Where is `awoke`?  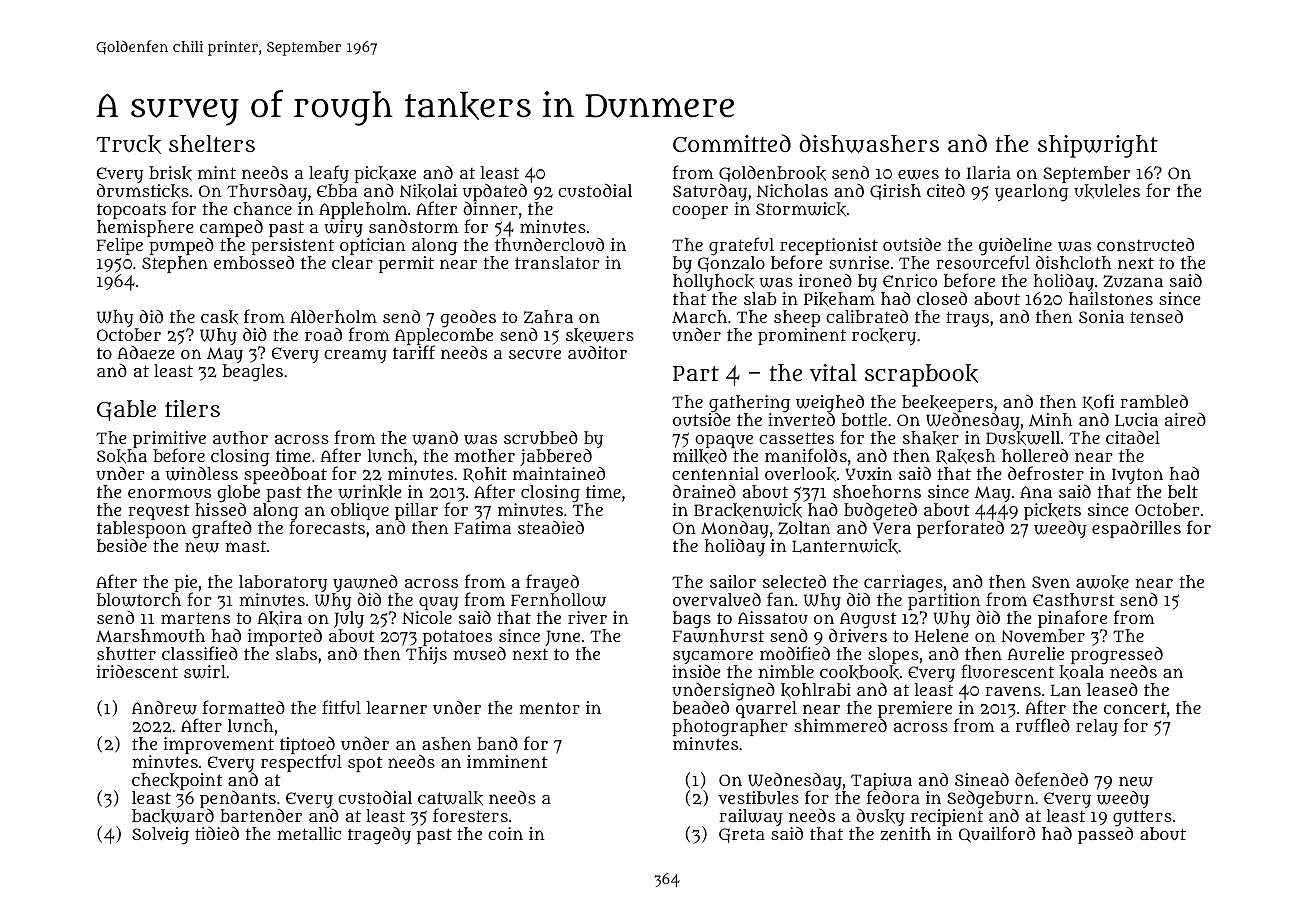
awoke is located at coordinates (1102, 582).
